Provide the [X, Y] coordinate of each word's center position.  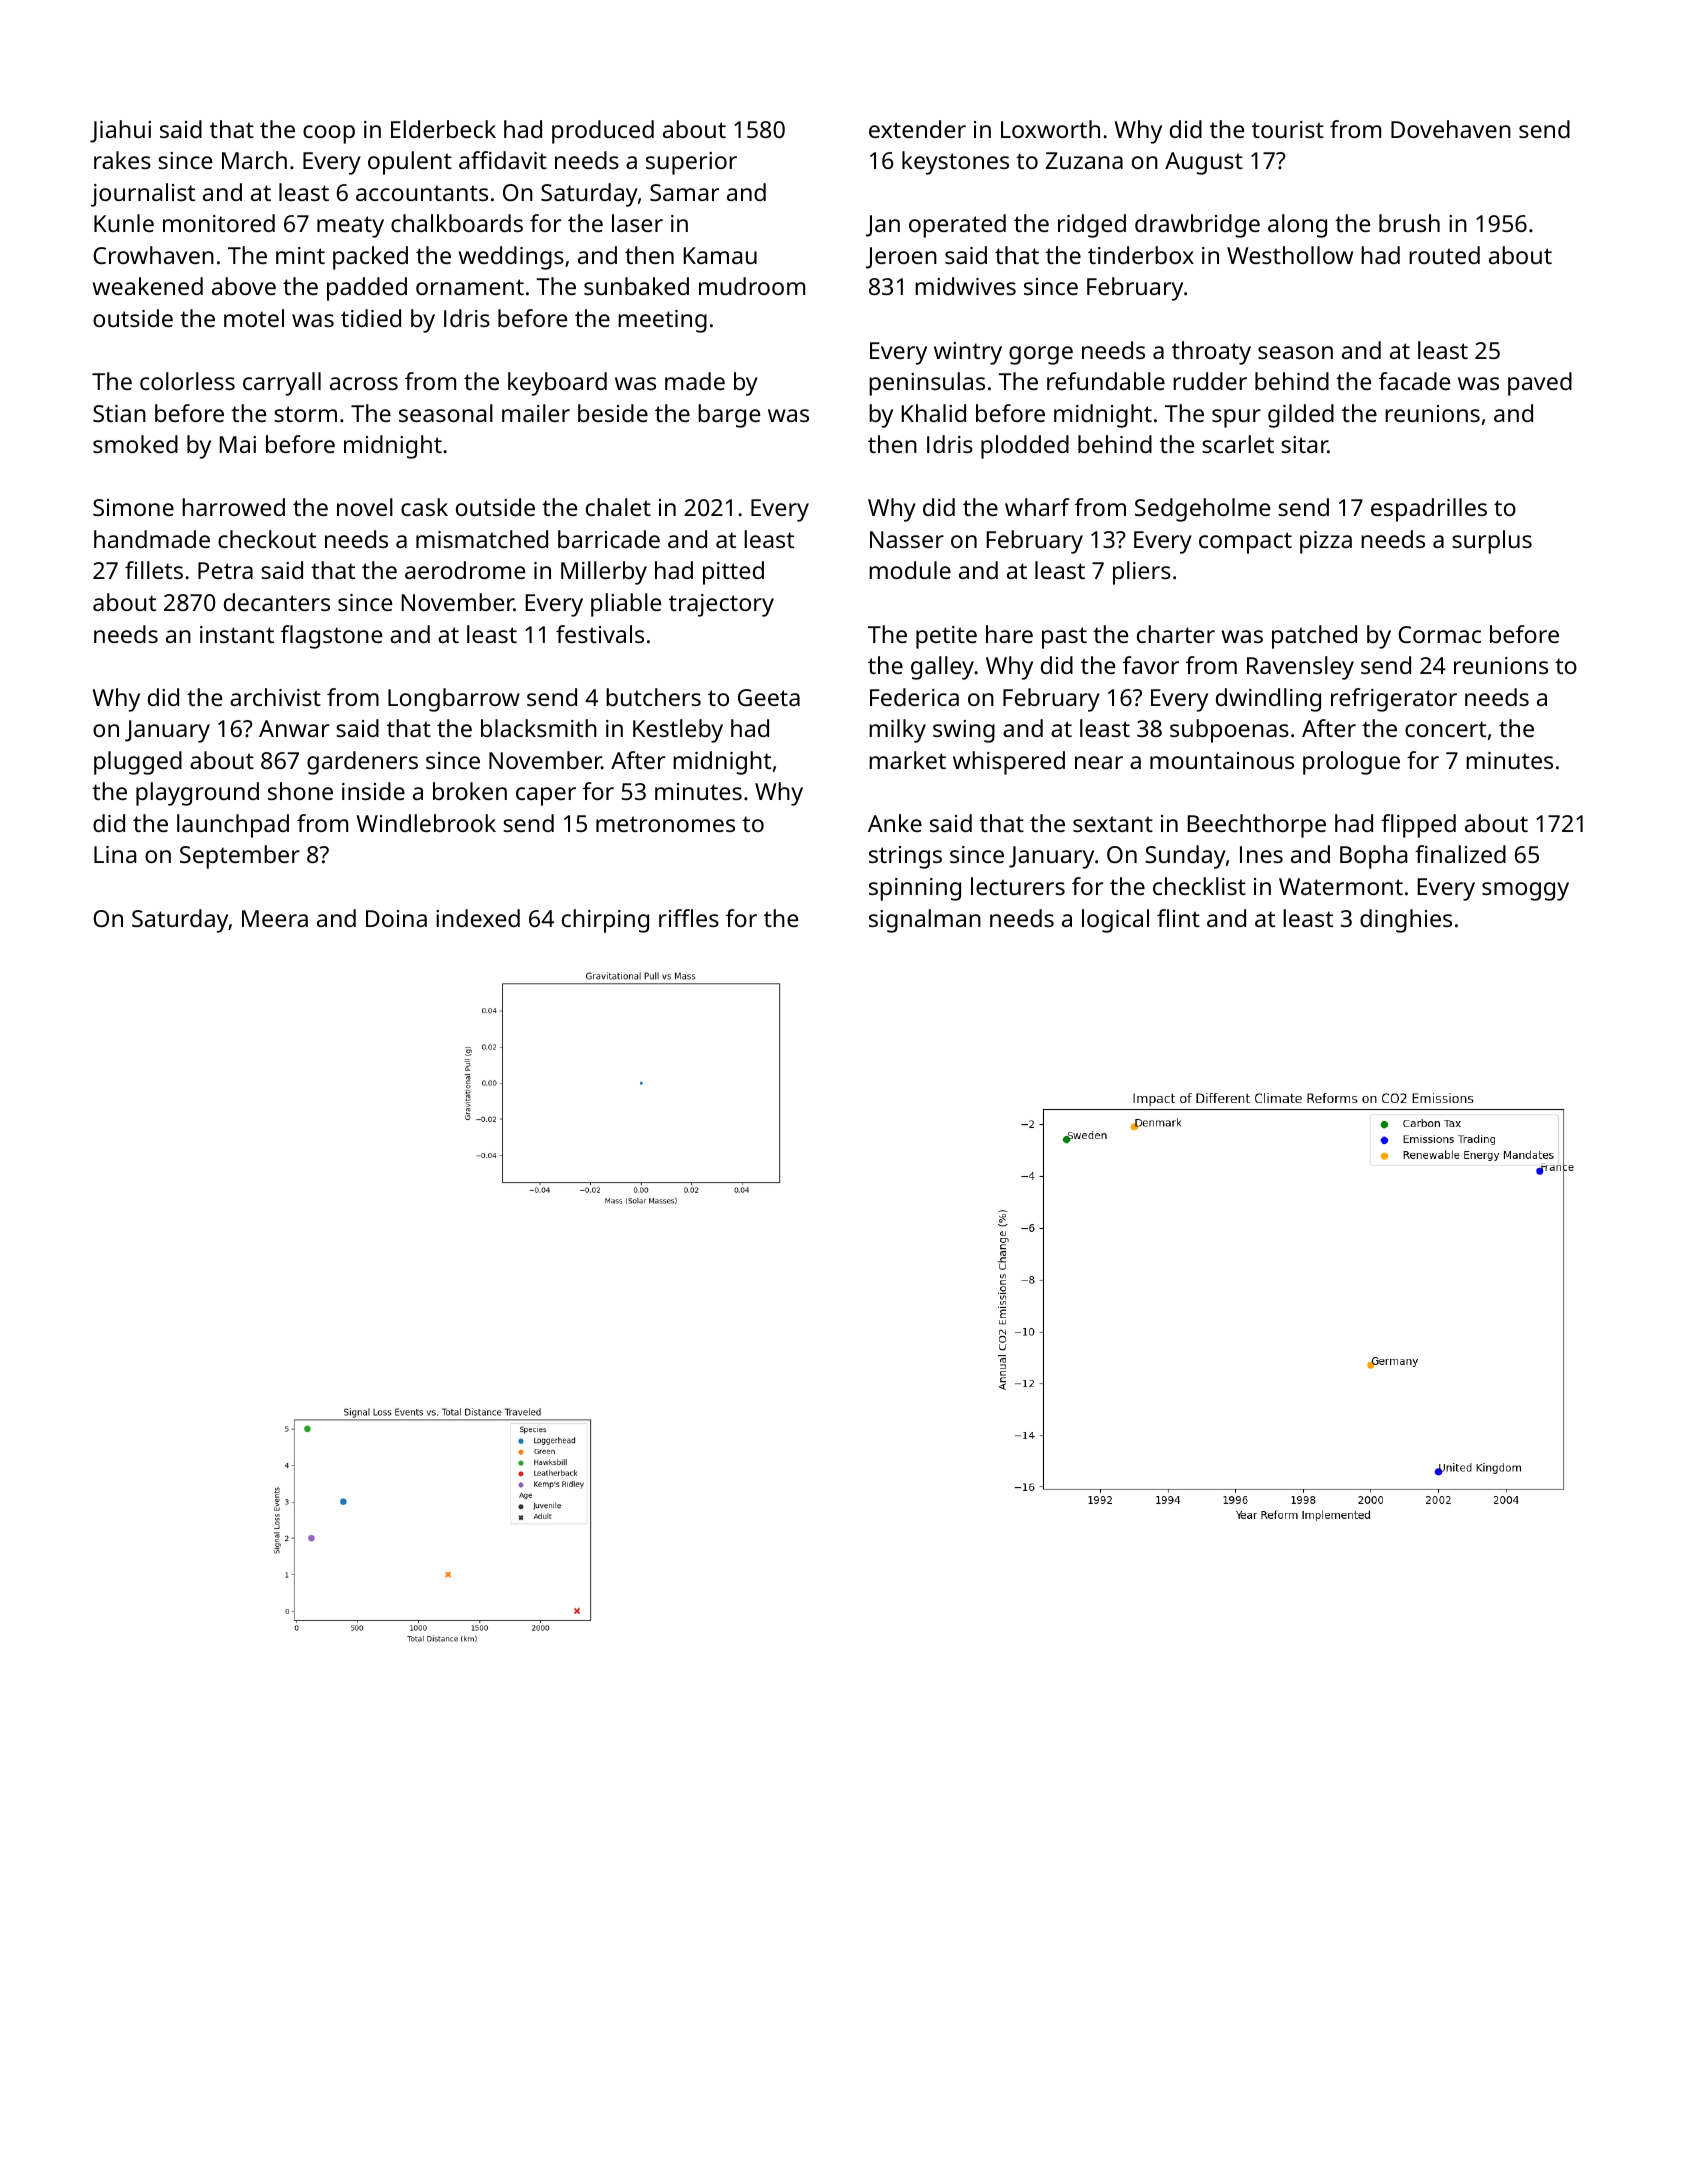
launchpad [233, 826]
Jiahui [120, 131]
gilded [1301, 416]
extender [917, 129]
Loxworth [1050, 129]
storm [305, 414]
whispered [1009, 763]
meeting [662, 321]
